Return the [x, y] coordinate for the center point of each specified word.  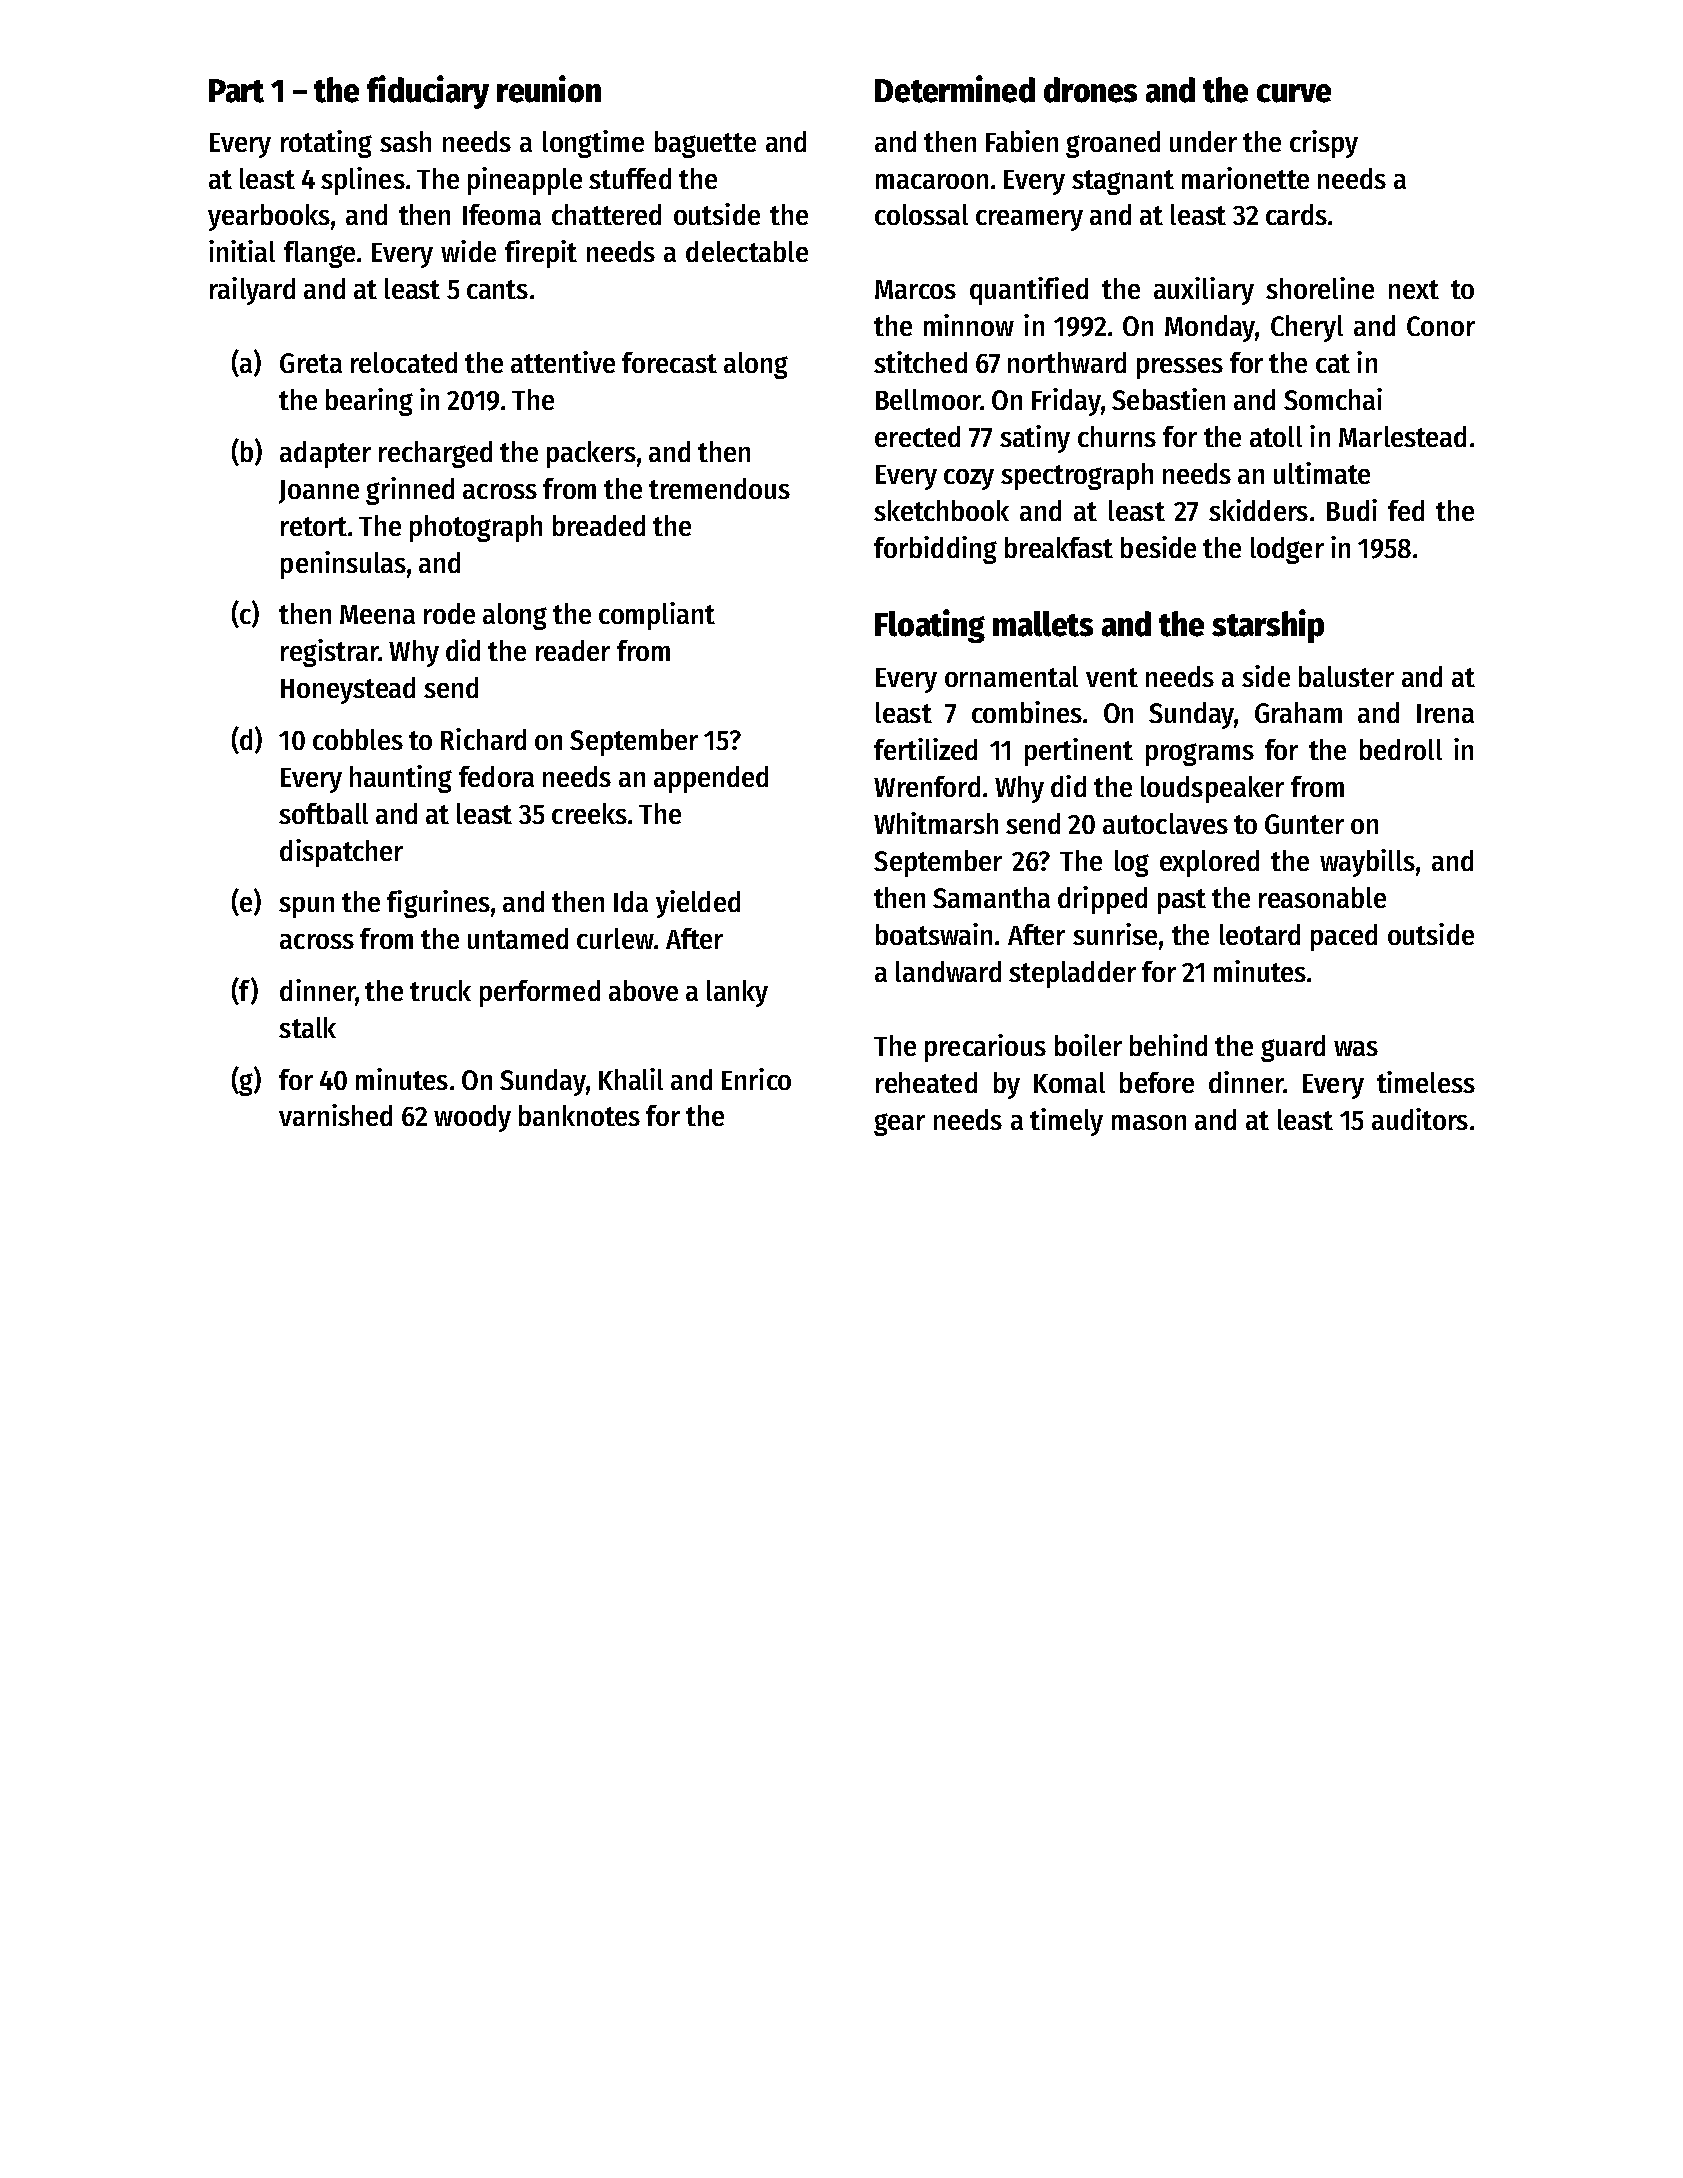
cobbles [358, 739]
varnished [335, 1115]
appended [711, 779]
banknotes [579, 1115]
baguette [705, 144]
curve [1294, 93]
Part [236, 91]
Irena [1445, 713]
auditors [1420, 1119]
